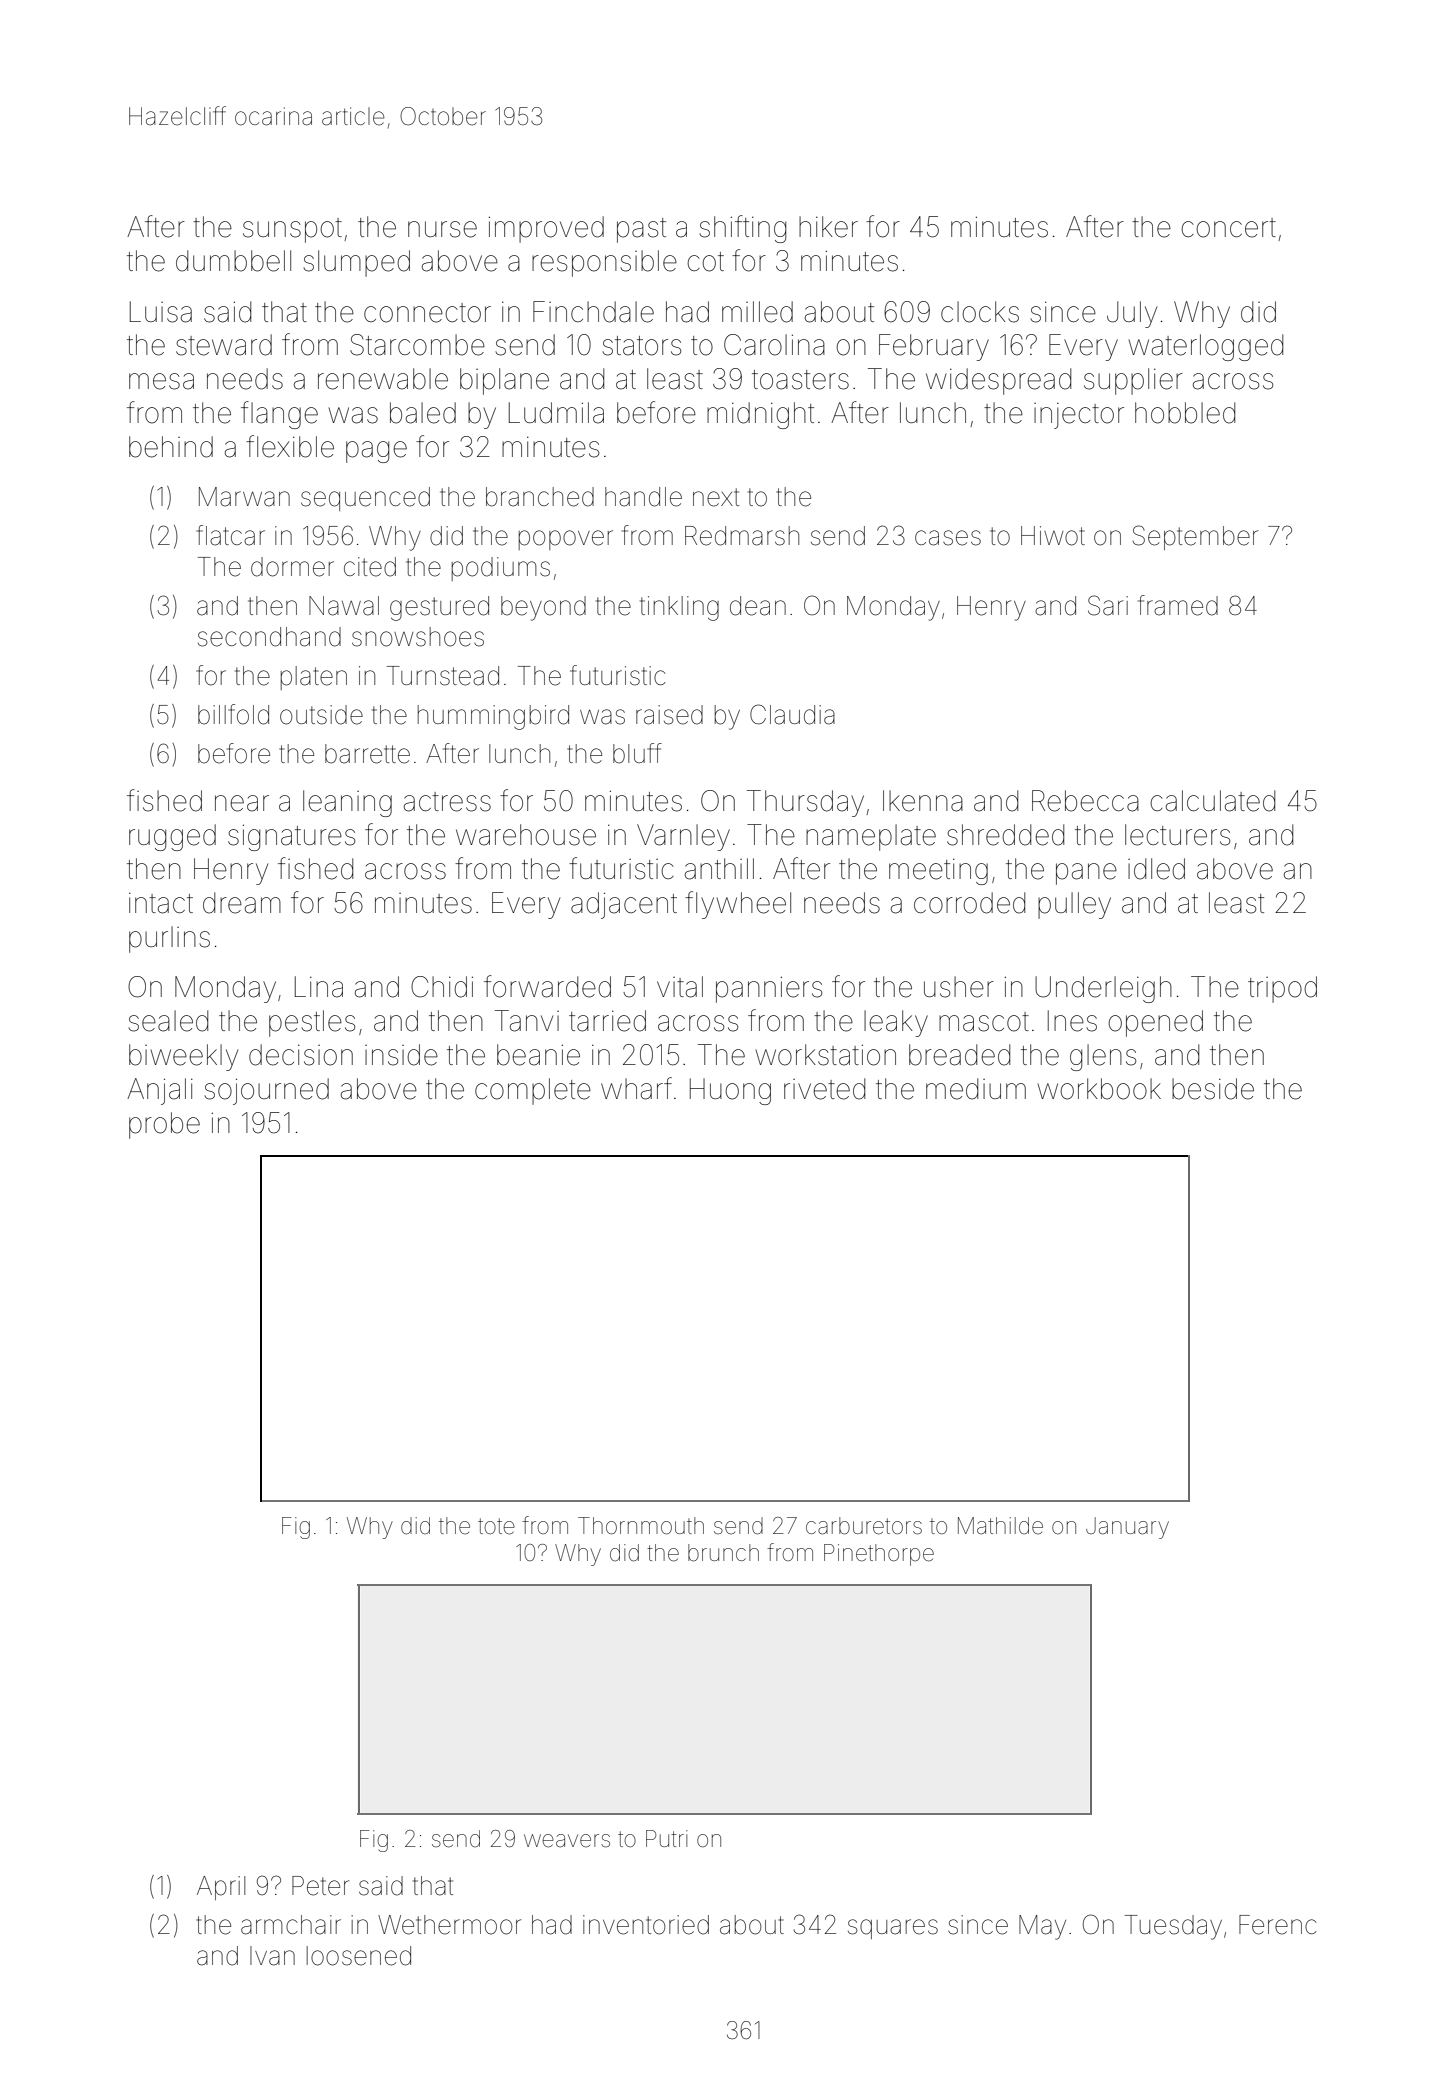 Image resolution: width=1450 pixels, height=2100 pixels. I want to click on September, so click(1195, 537).
